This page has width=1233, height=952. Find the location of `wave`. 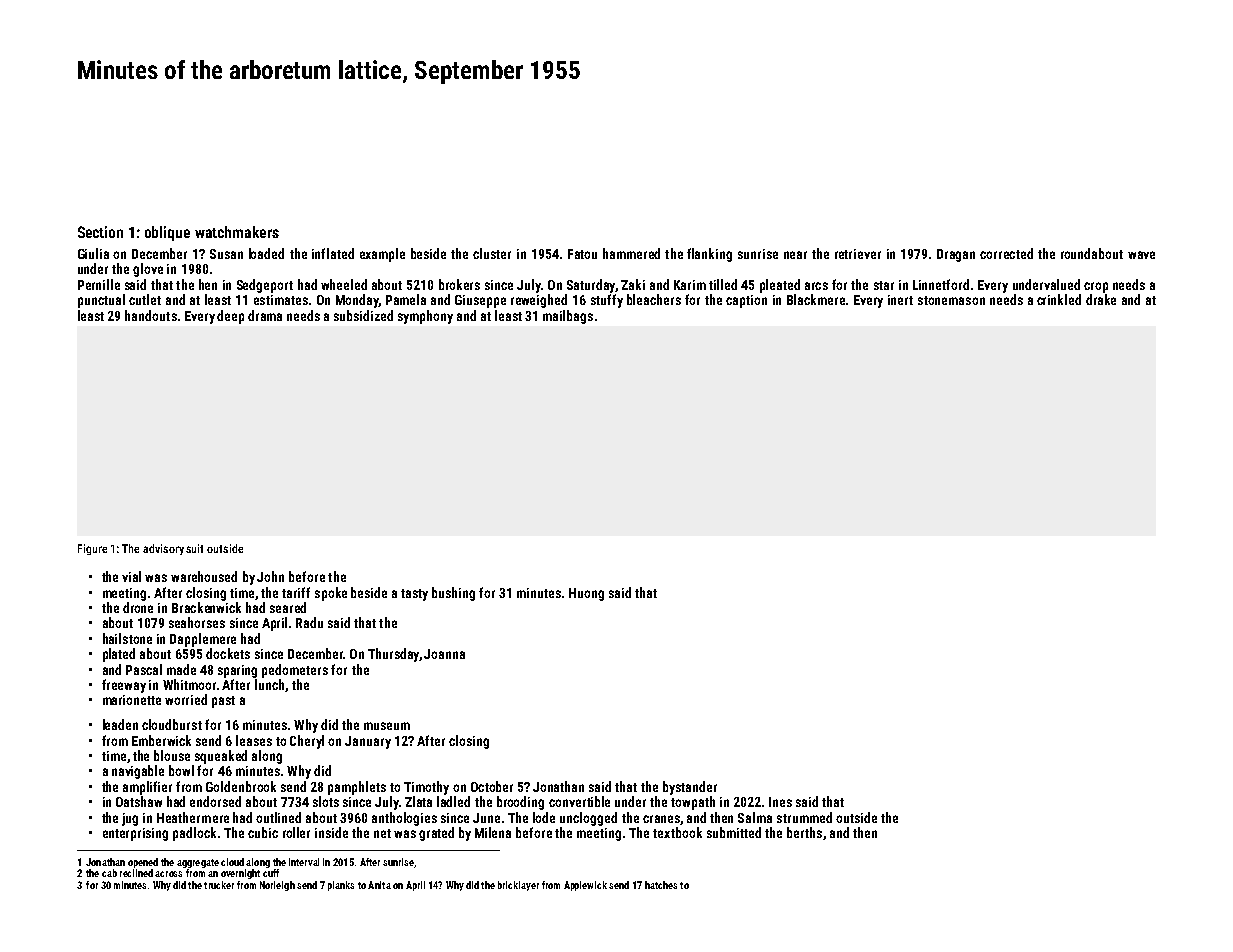

wave is located at coordinates (1141, 255).
